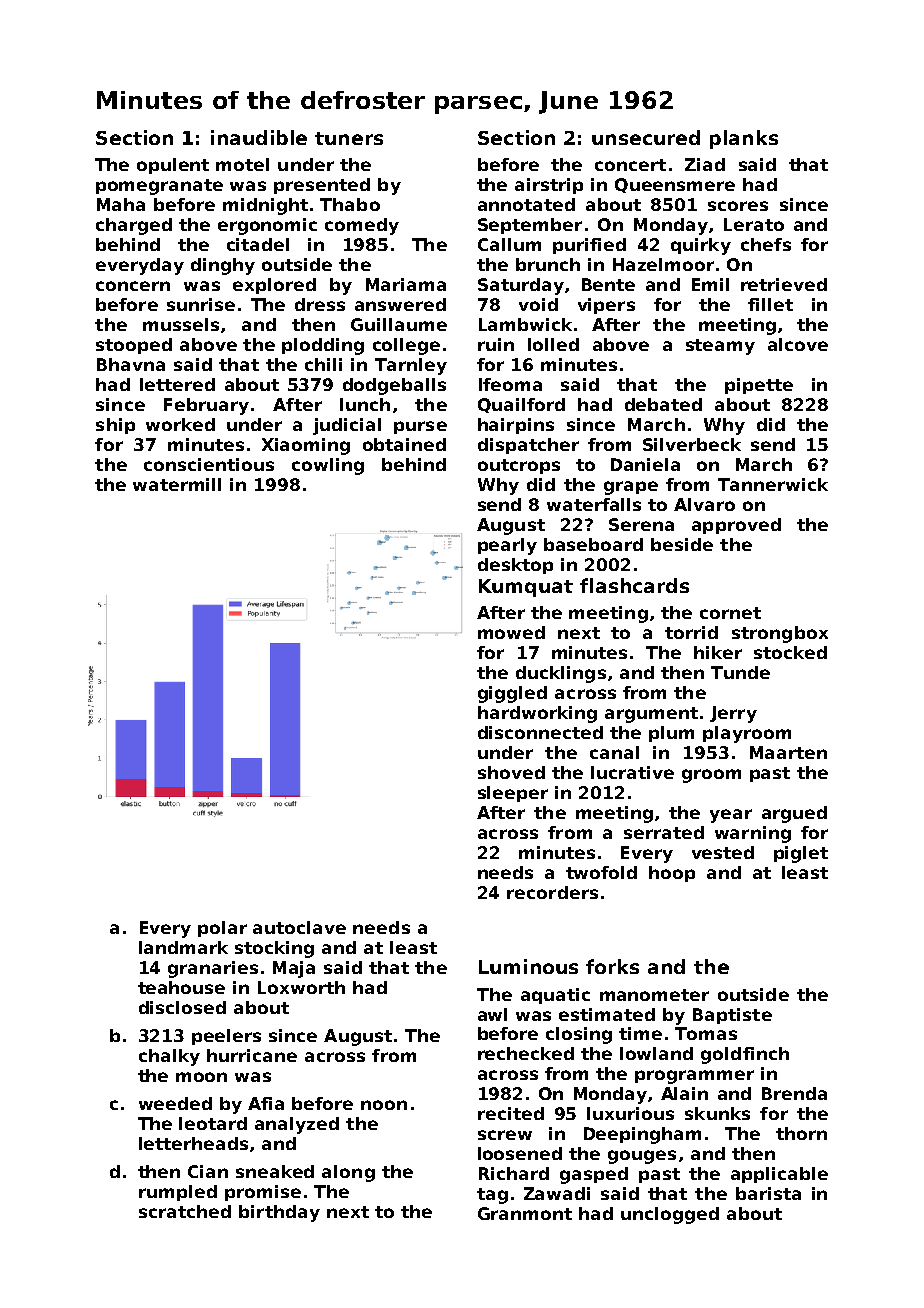 The width and height of the page is (924, 1308). What do you see at coordinates (773, 484) in the page?
I see `Tannerwick` at bounding box center [773, 484].
